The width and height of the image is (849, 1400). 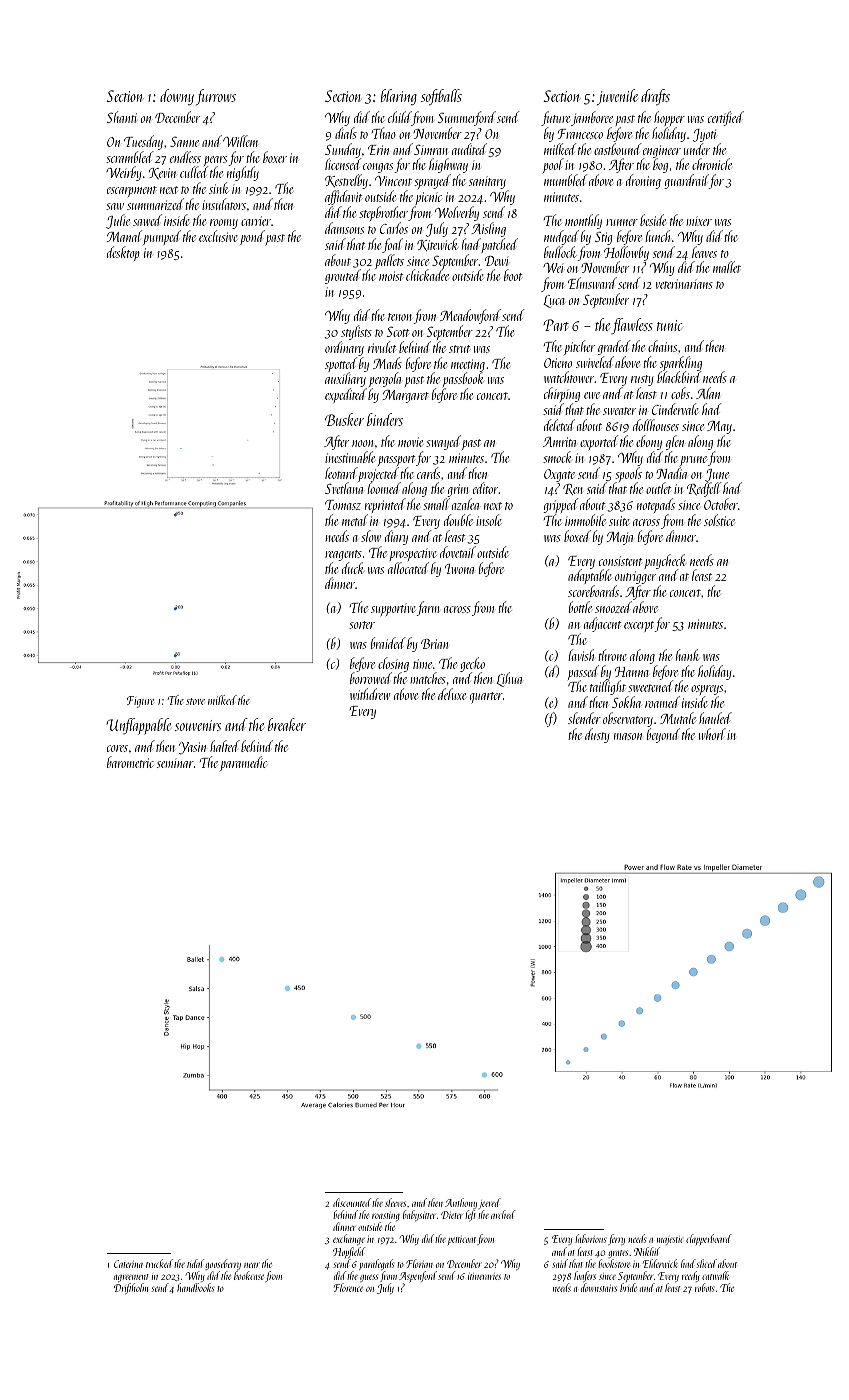 What do you see at coordinates (719, 520) in the image?
I see `solstice` at bounding box center [719, 520].
